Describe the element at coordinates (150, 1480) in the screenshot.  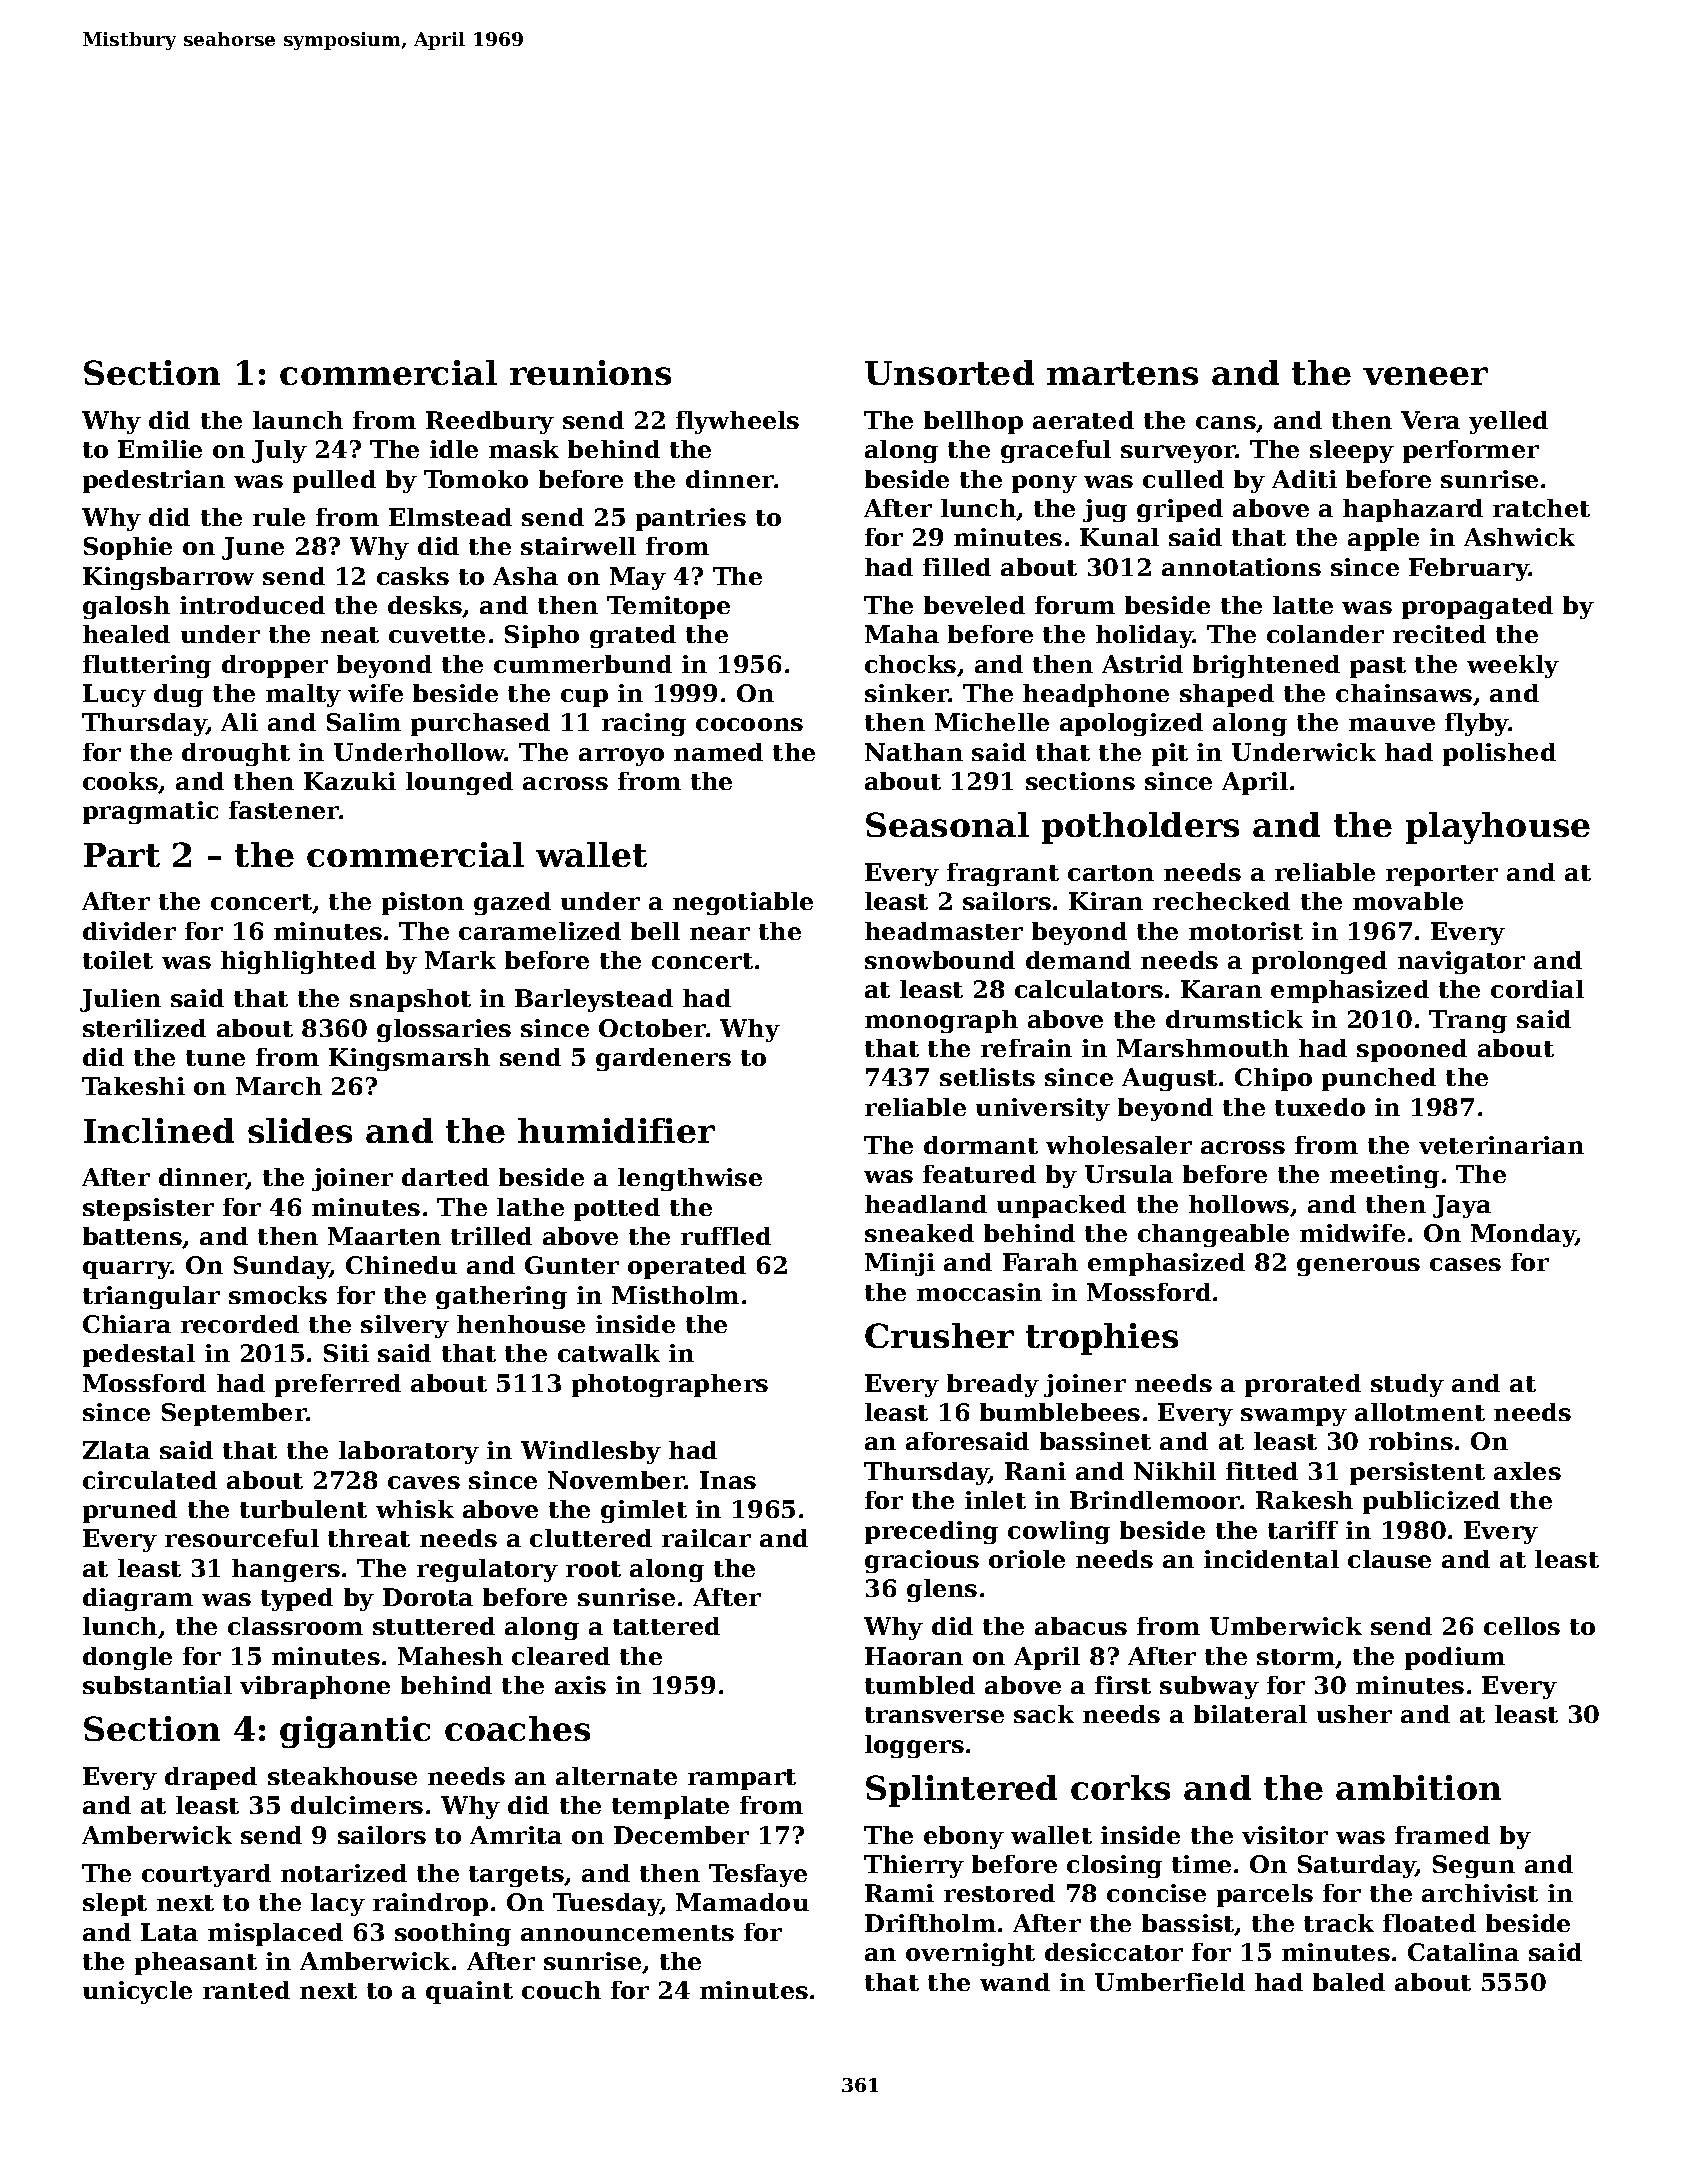
I see `circulated` at that location.
